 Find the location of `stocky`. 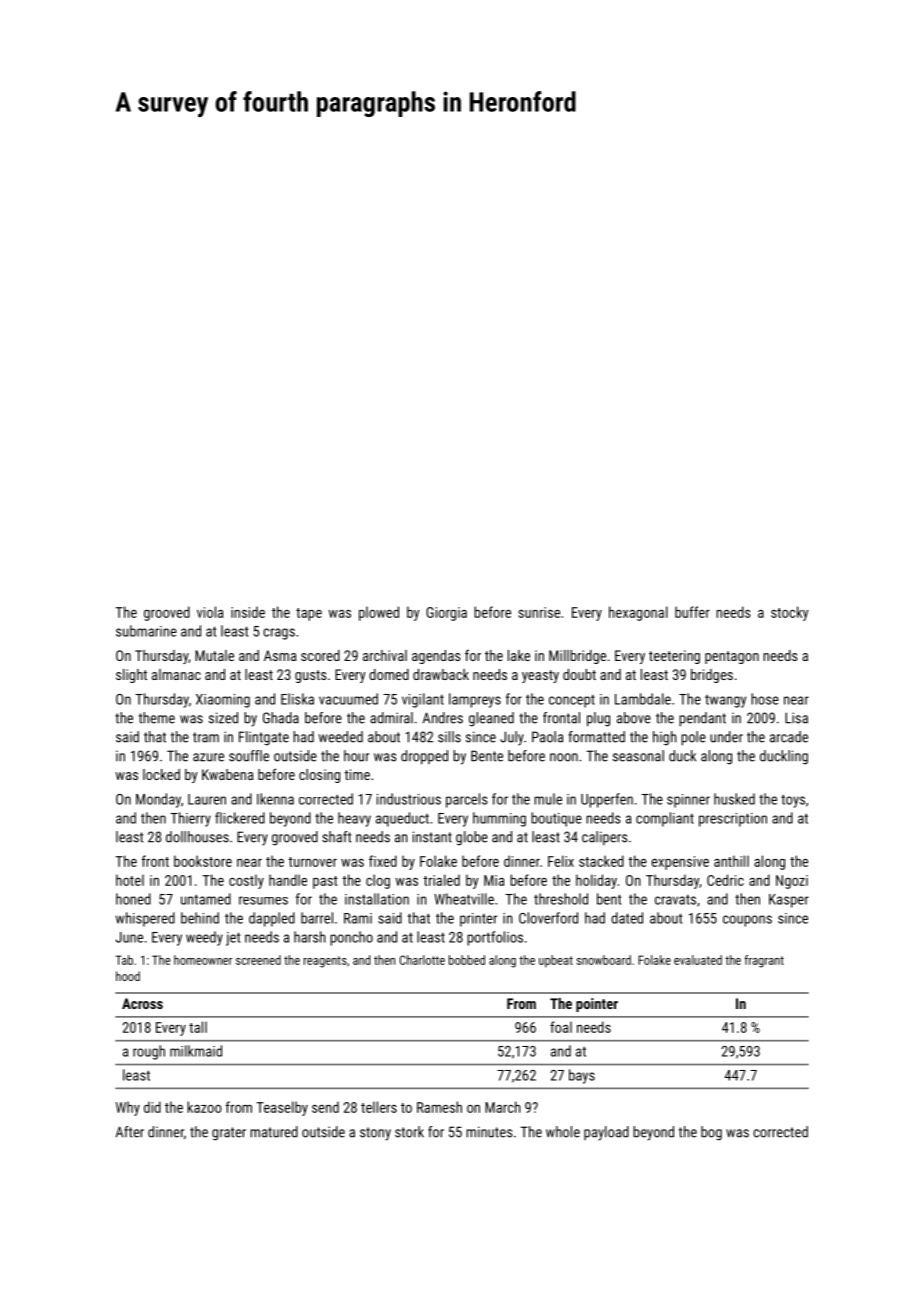

stocky is located at coordinates (789, 613).
